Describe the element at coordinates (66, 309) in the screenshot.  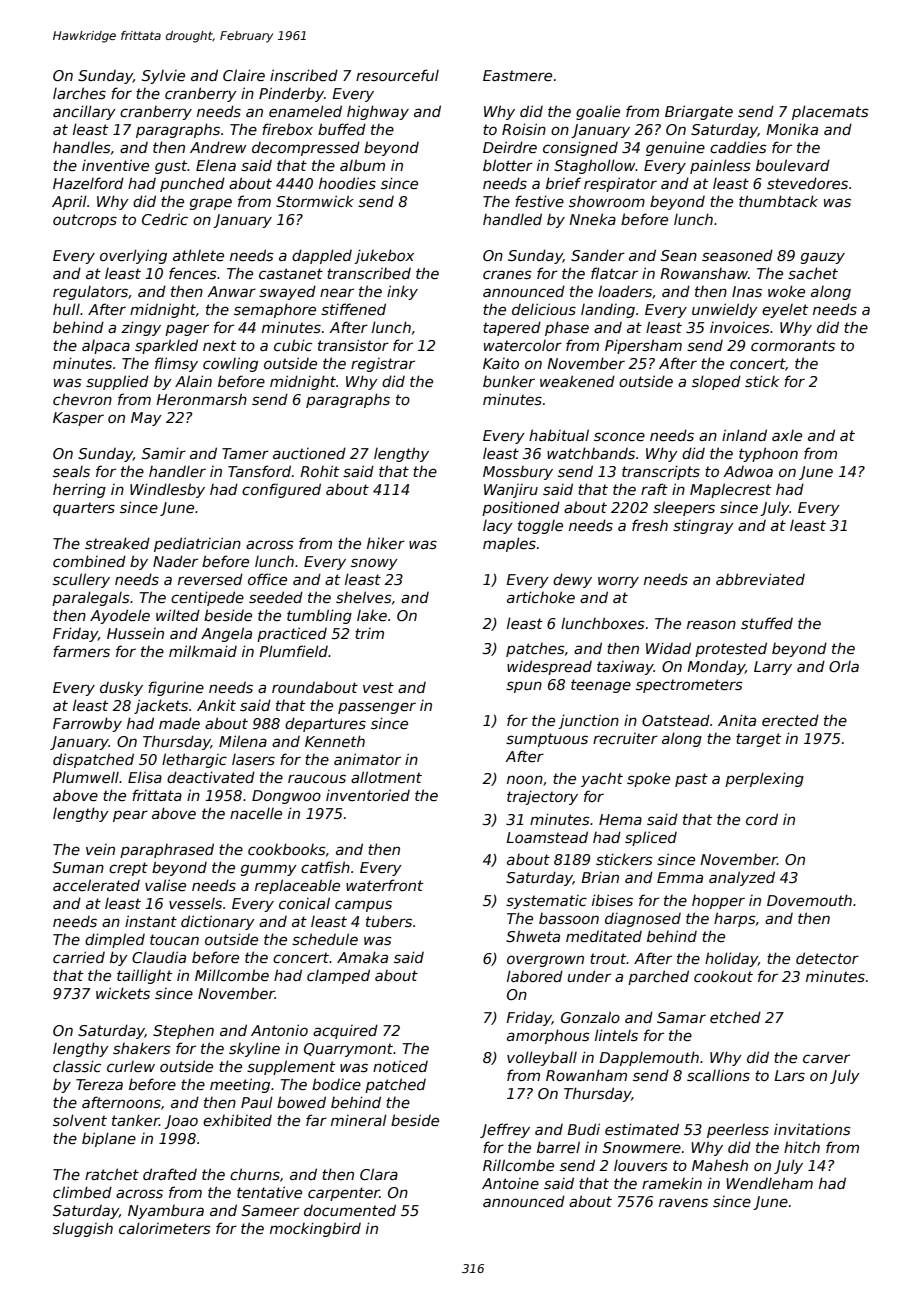
I see `hull` at that location.
